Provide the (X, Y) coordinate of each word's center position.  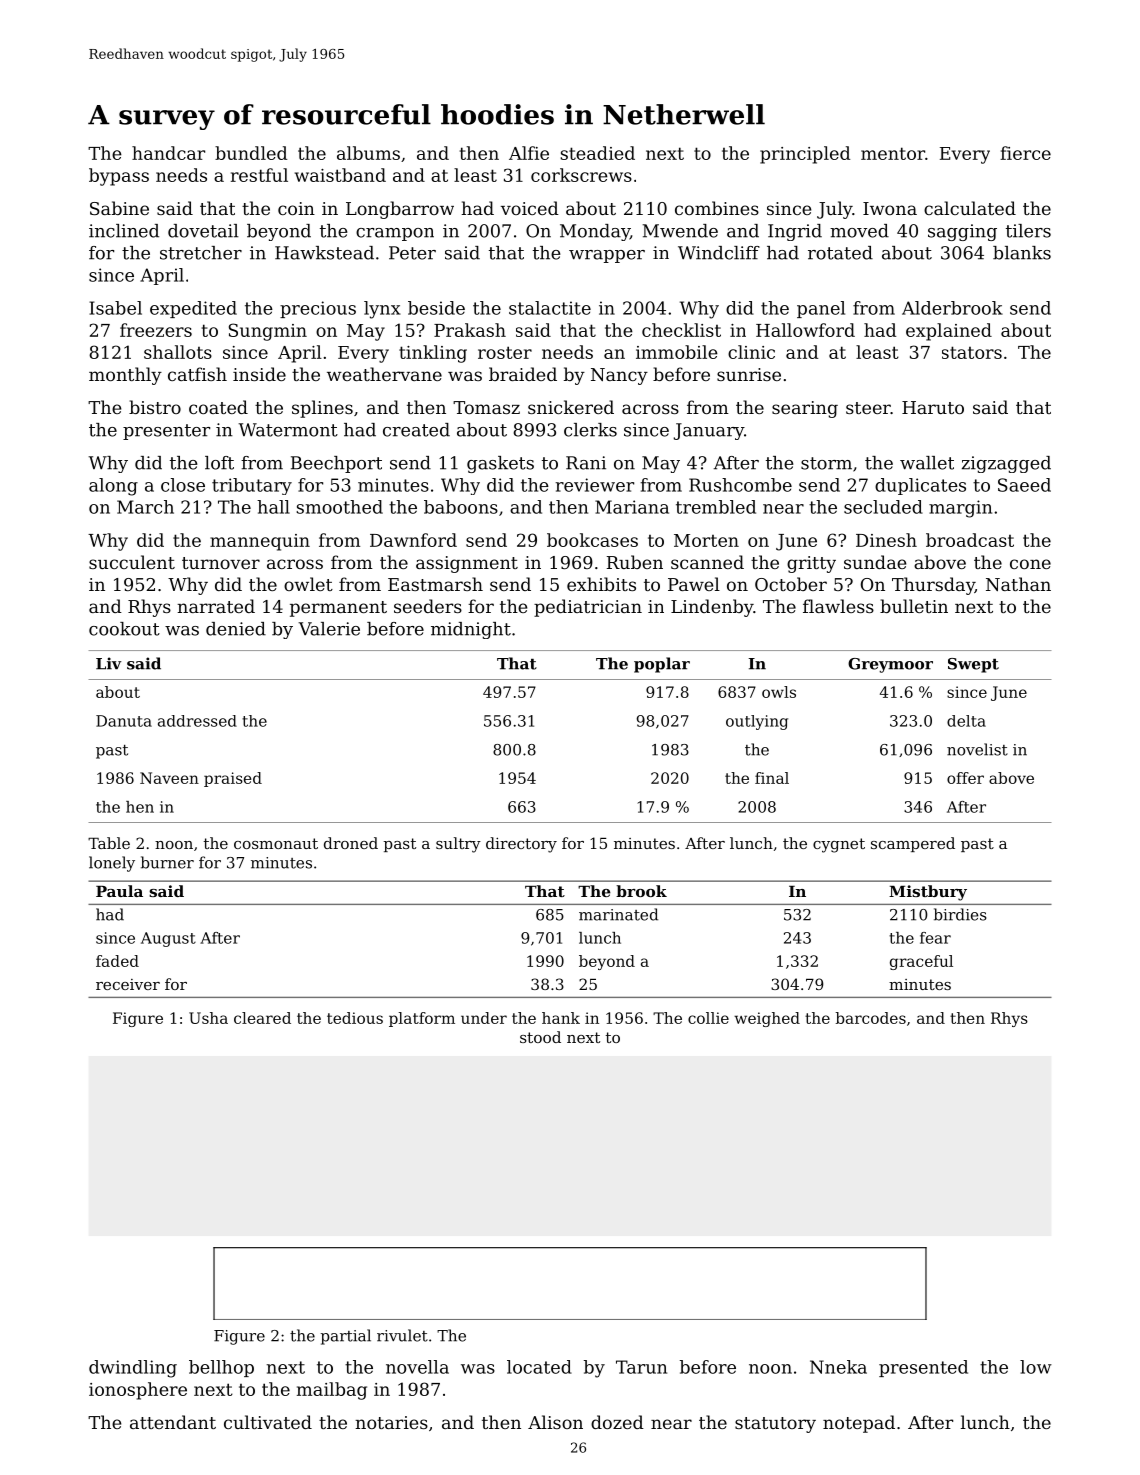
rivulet (402, 1335)
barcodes (871, 1018)
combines (717, 208)
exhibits (601, 584)
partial (346, 1337)
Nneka (838, 1367)
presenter (166, 432)
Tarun (641, 1367)
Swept (973, 665)
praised (233, 779)
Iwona (890, 208)
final (772, 778)
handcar (168, 153)
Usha (208, 1018)
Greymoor (890, 665)
